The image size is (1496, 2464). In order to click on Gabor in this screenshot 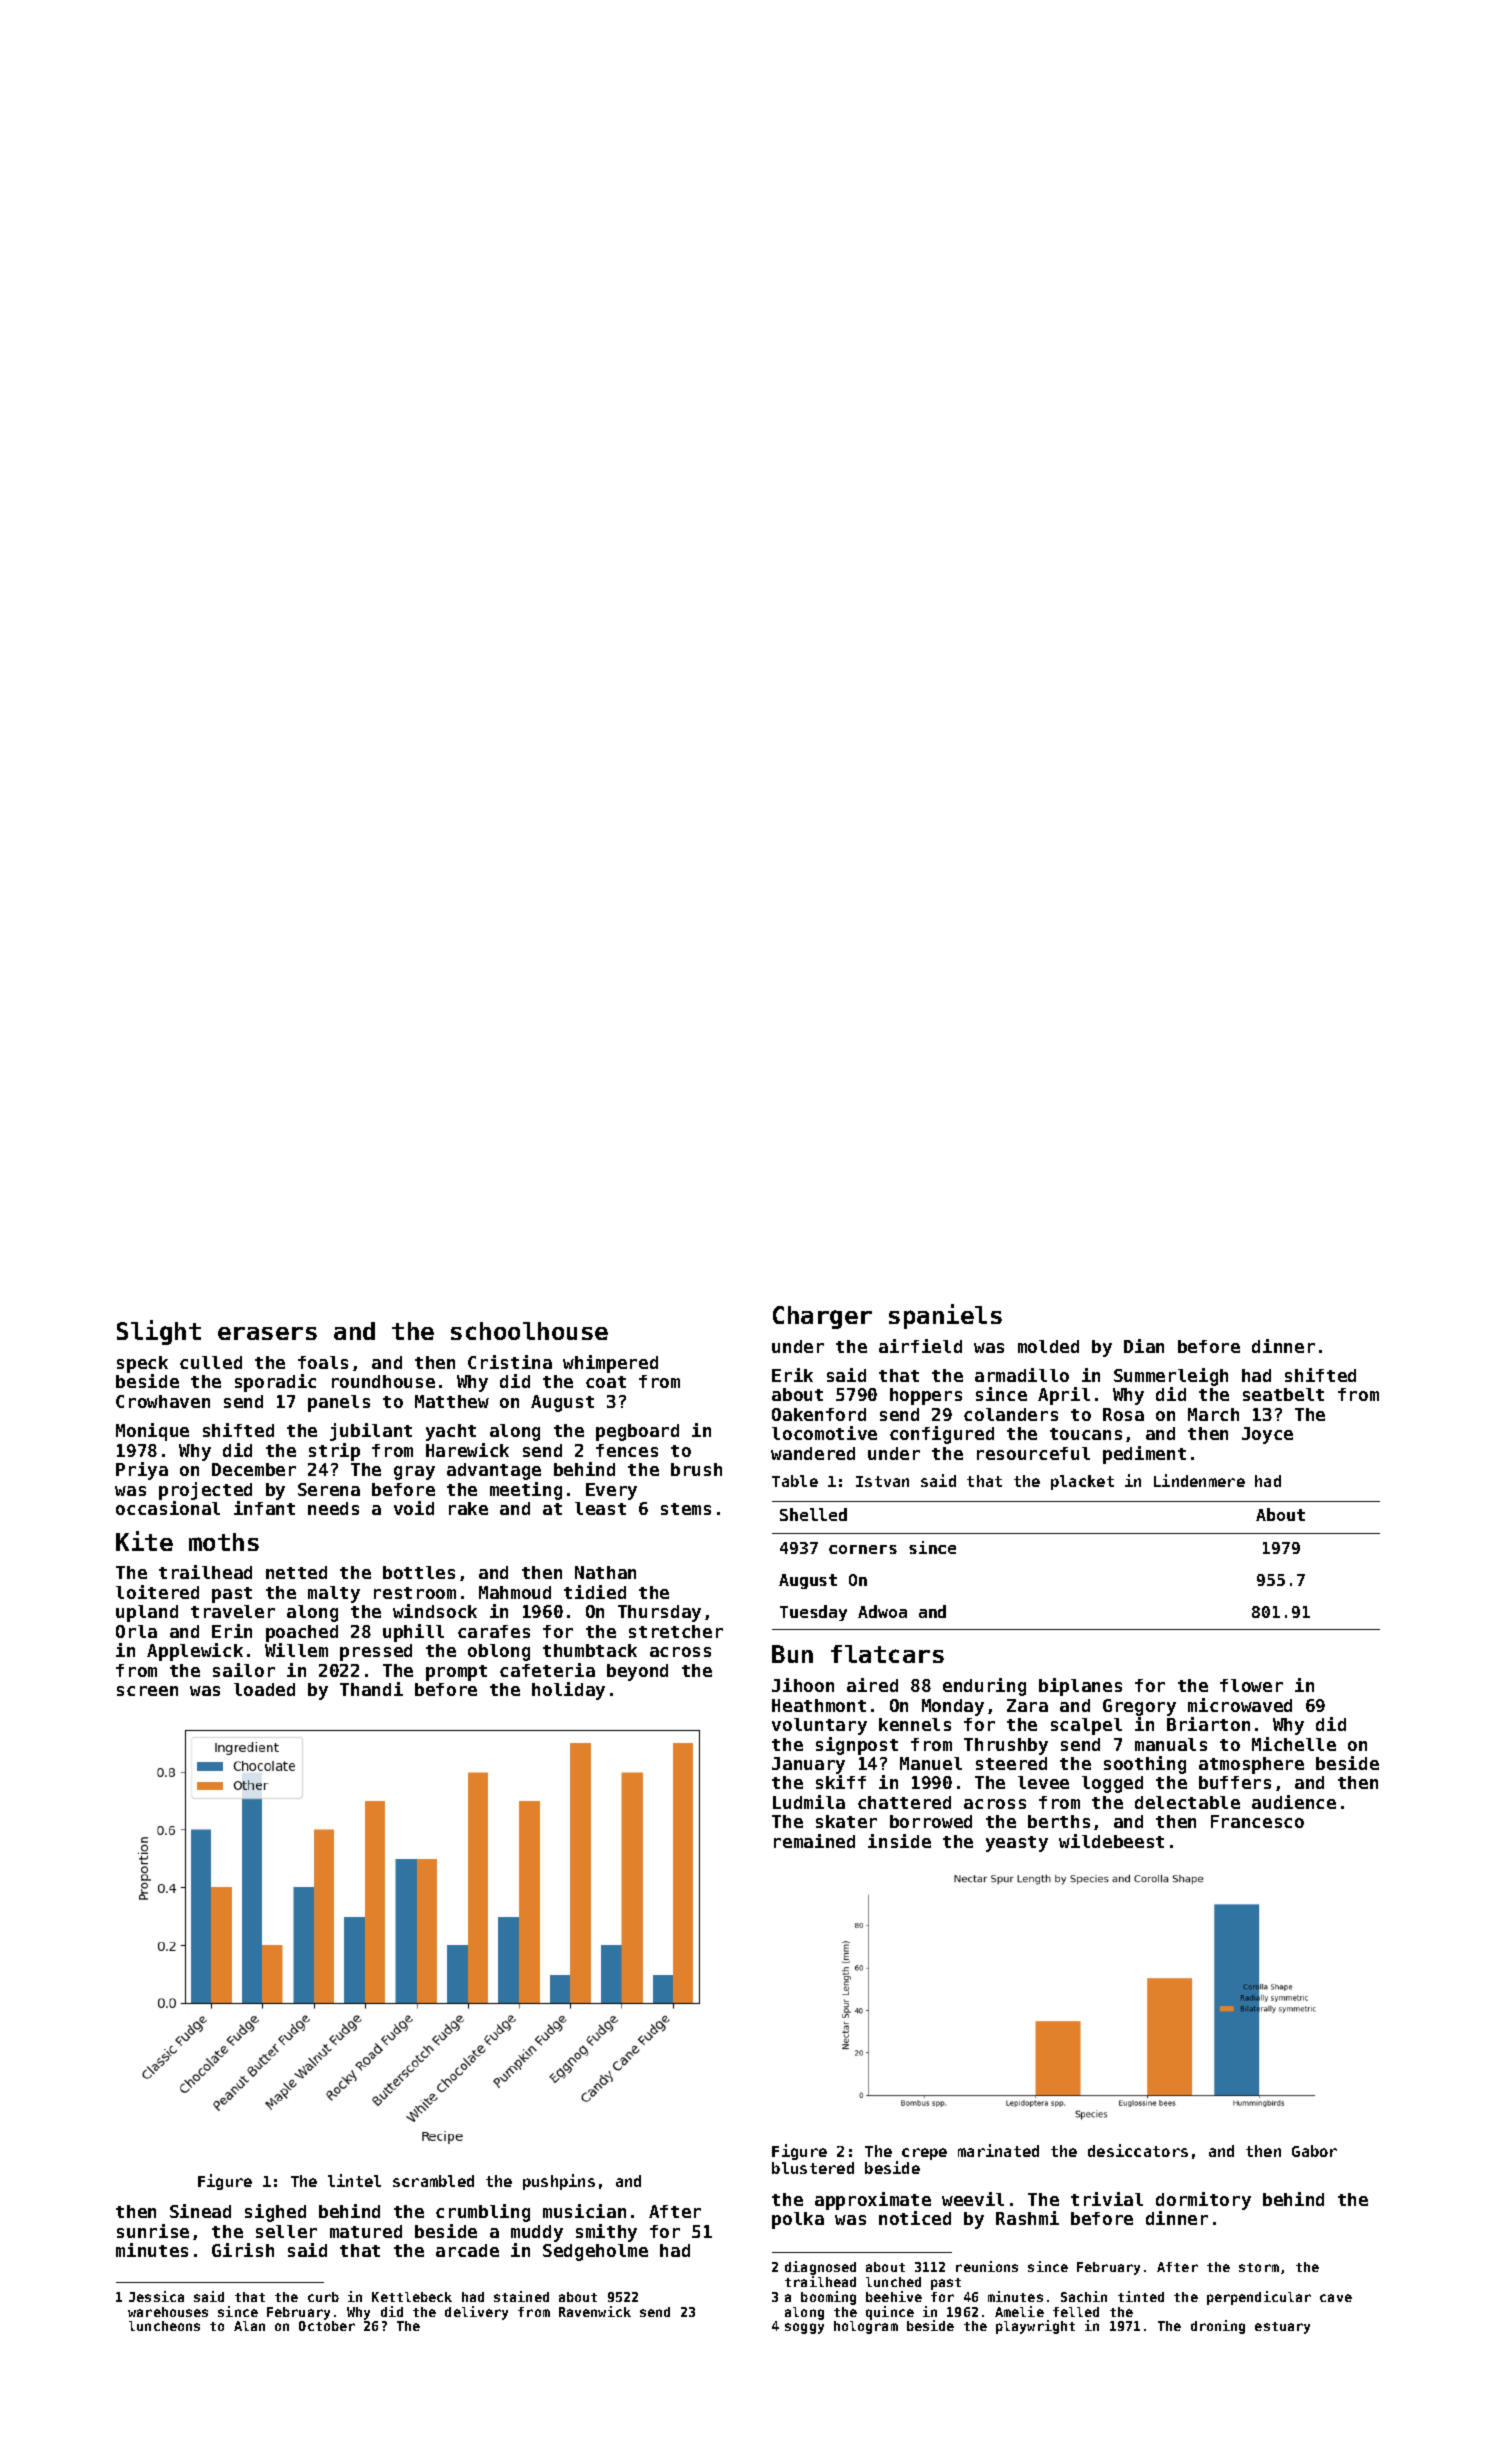, I will do `click(1314, 2151)`.
